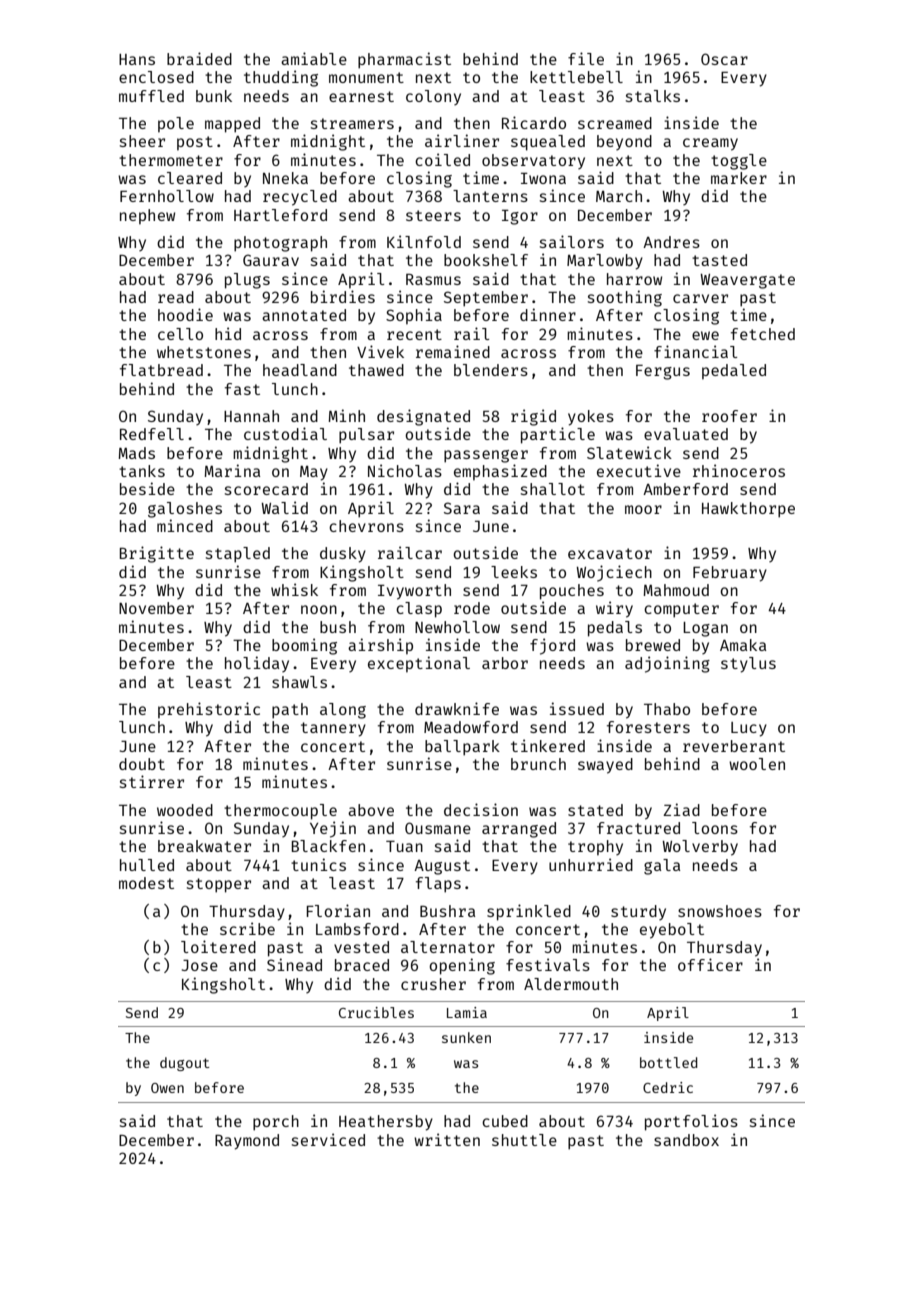 The image size is (924, 1308). What do you see at coordinates (739, 162) in the screenshot?
I see `toggle` at bounding box center [739, 162].
